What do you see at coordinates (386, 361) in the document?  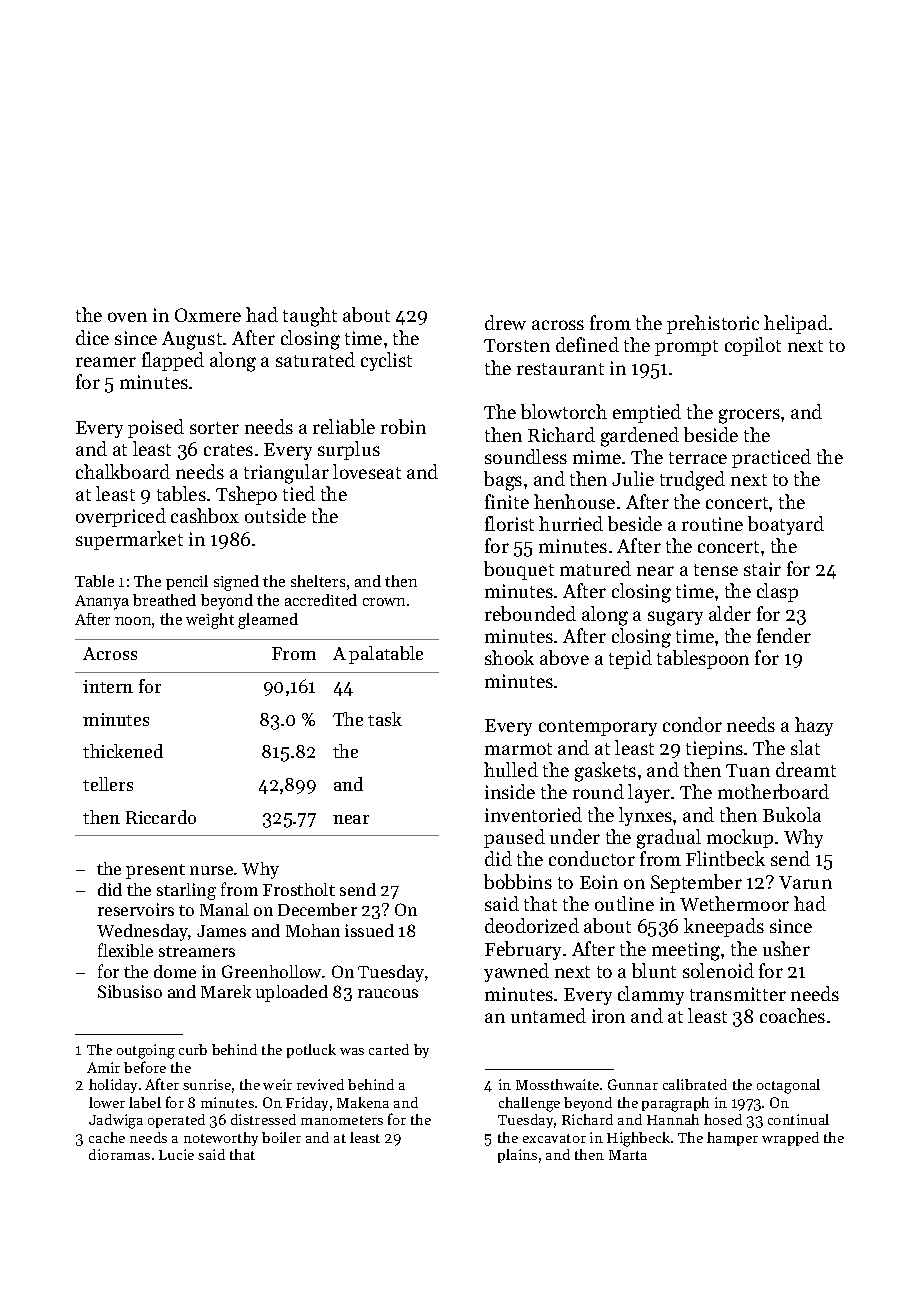 I see `cyclist` at bounding box center [386, 361].
